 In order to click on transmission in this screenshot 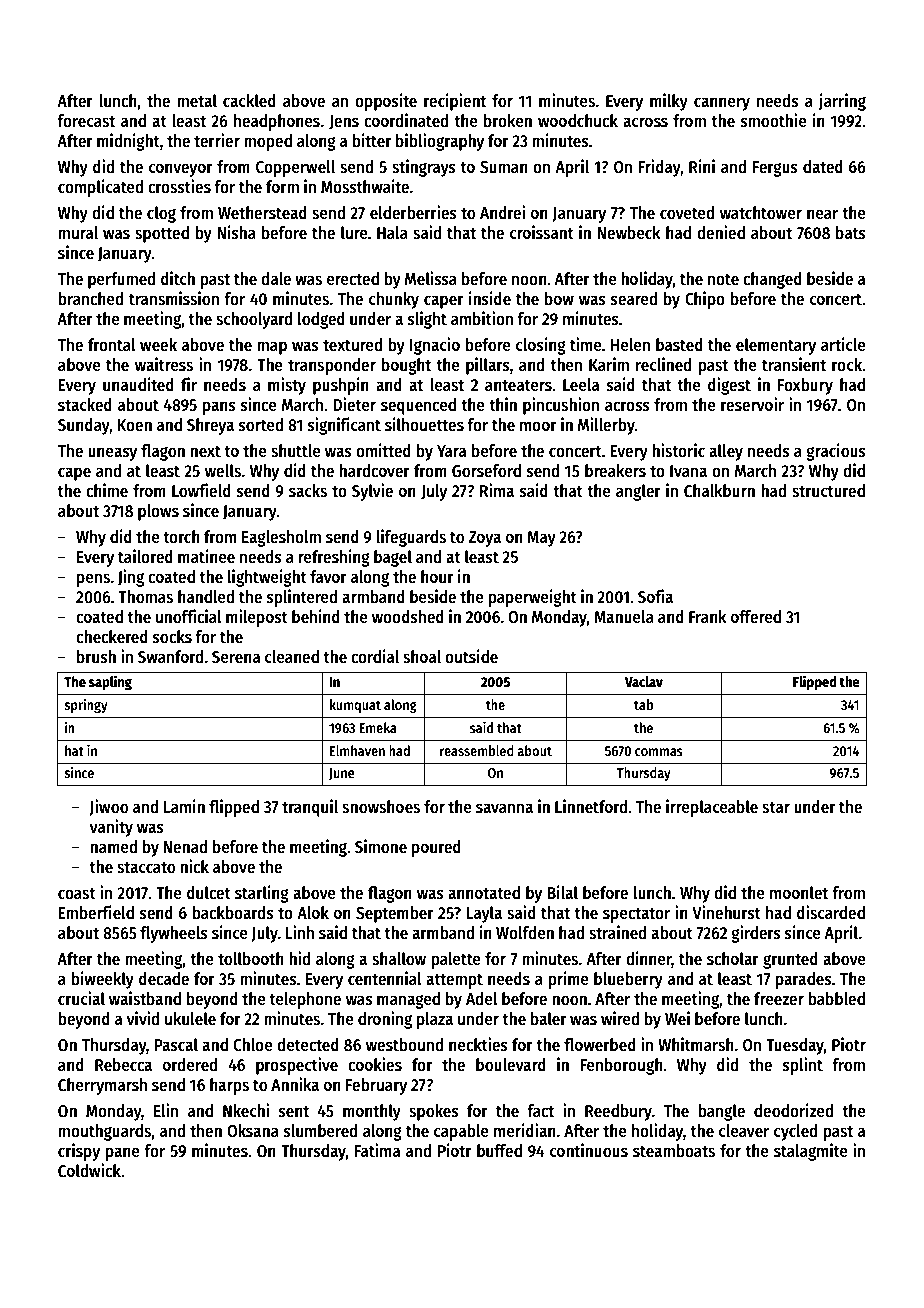, I will do `click(174, 298)`.
